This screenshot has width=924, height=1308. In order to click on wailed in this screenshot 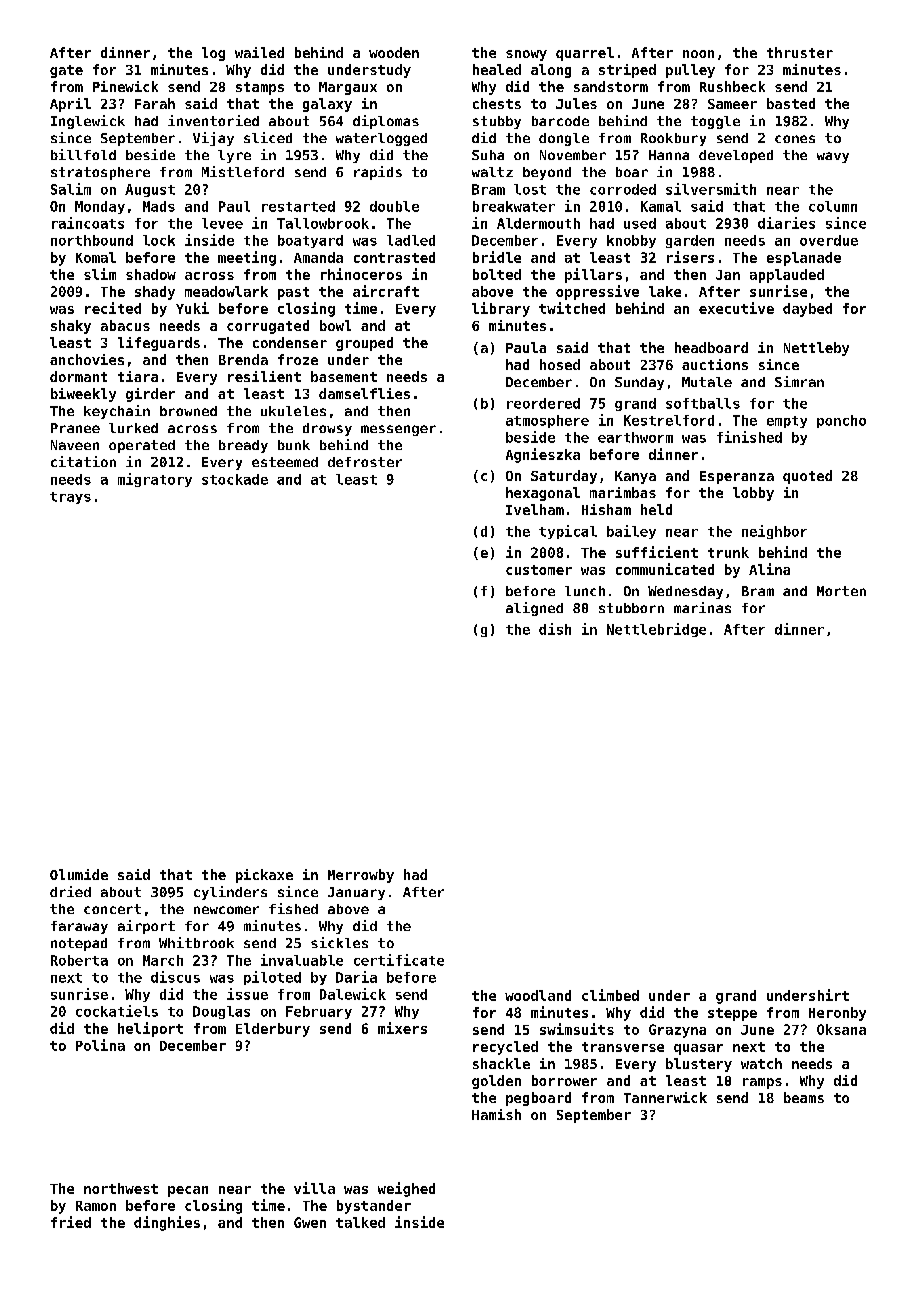, I will do `click(259, 52)`.
